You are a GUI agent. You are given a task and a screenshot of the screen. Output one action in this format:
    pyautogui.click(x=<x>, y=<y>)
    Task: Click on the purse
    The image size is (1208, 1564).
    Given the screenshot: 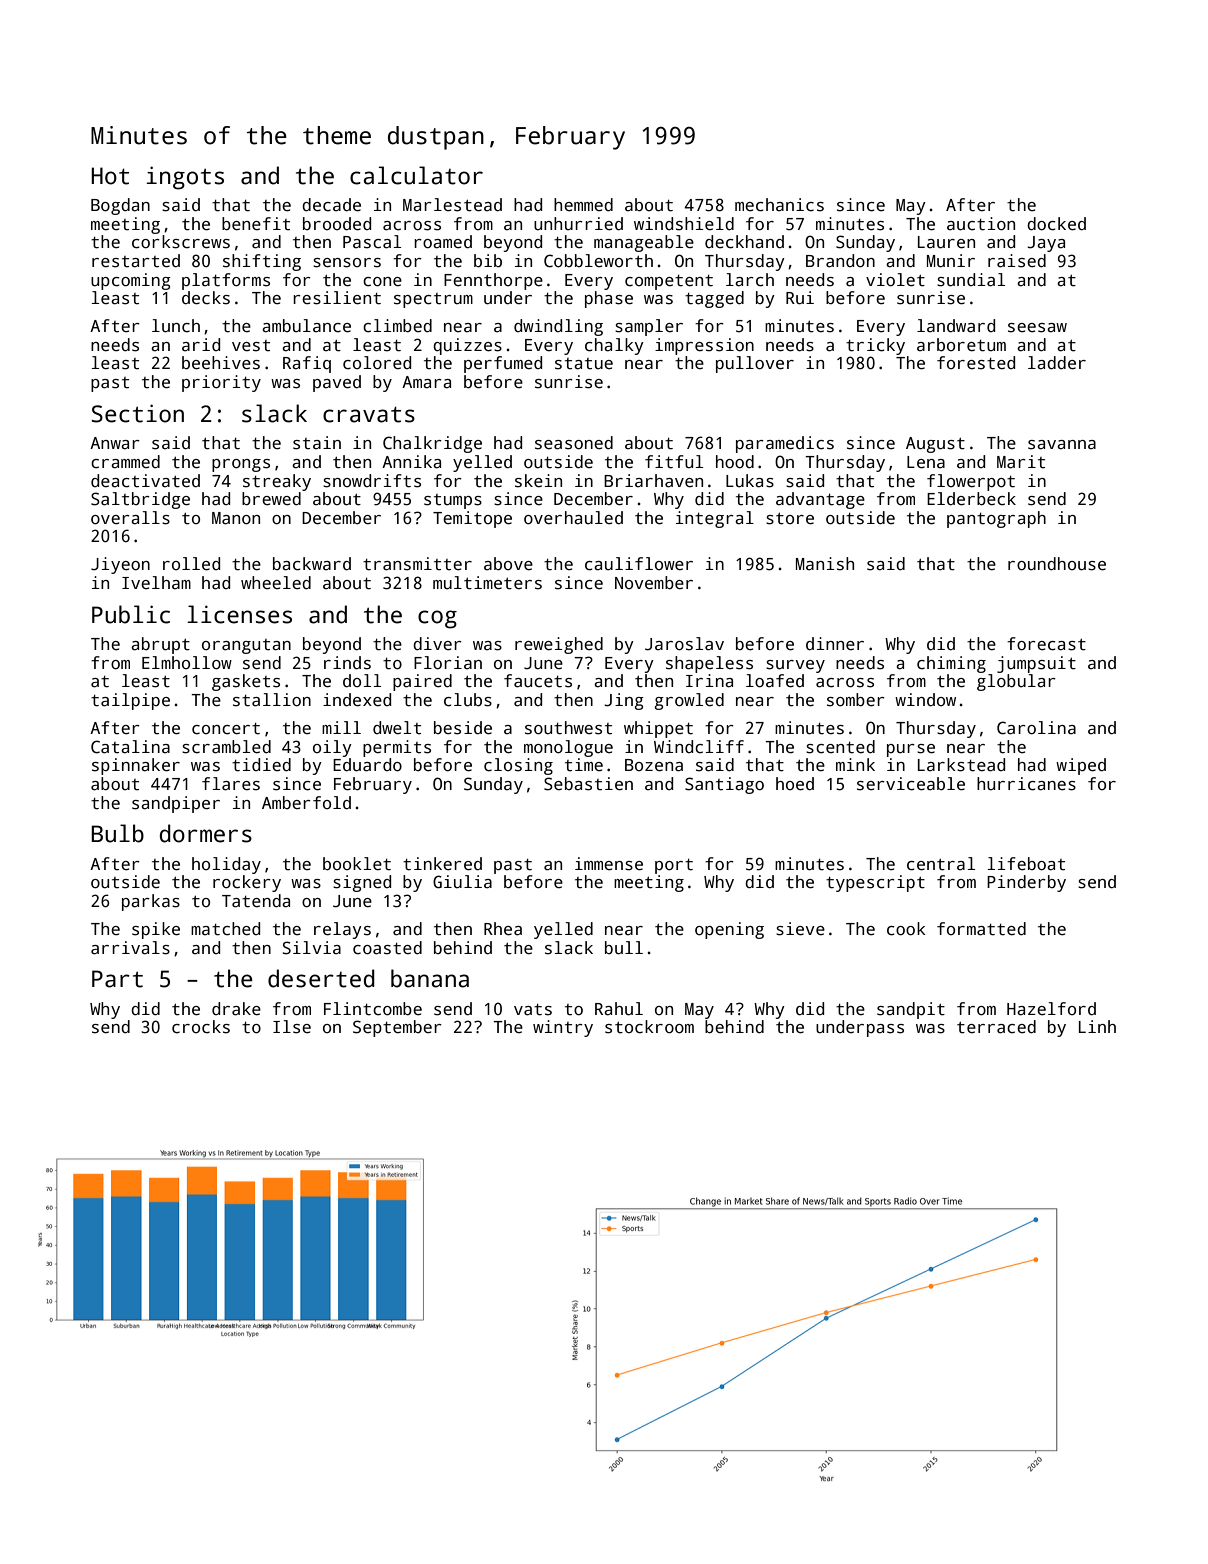 What is the action you would take?
    pyautogui.click(x=911, y=750)
